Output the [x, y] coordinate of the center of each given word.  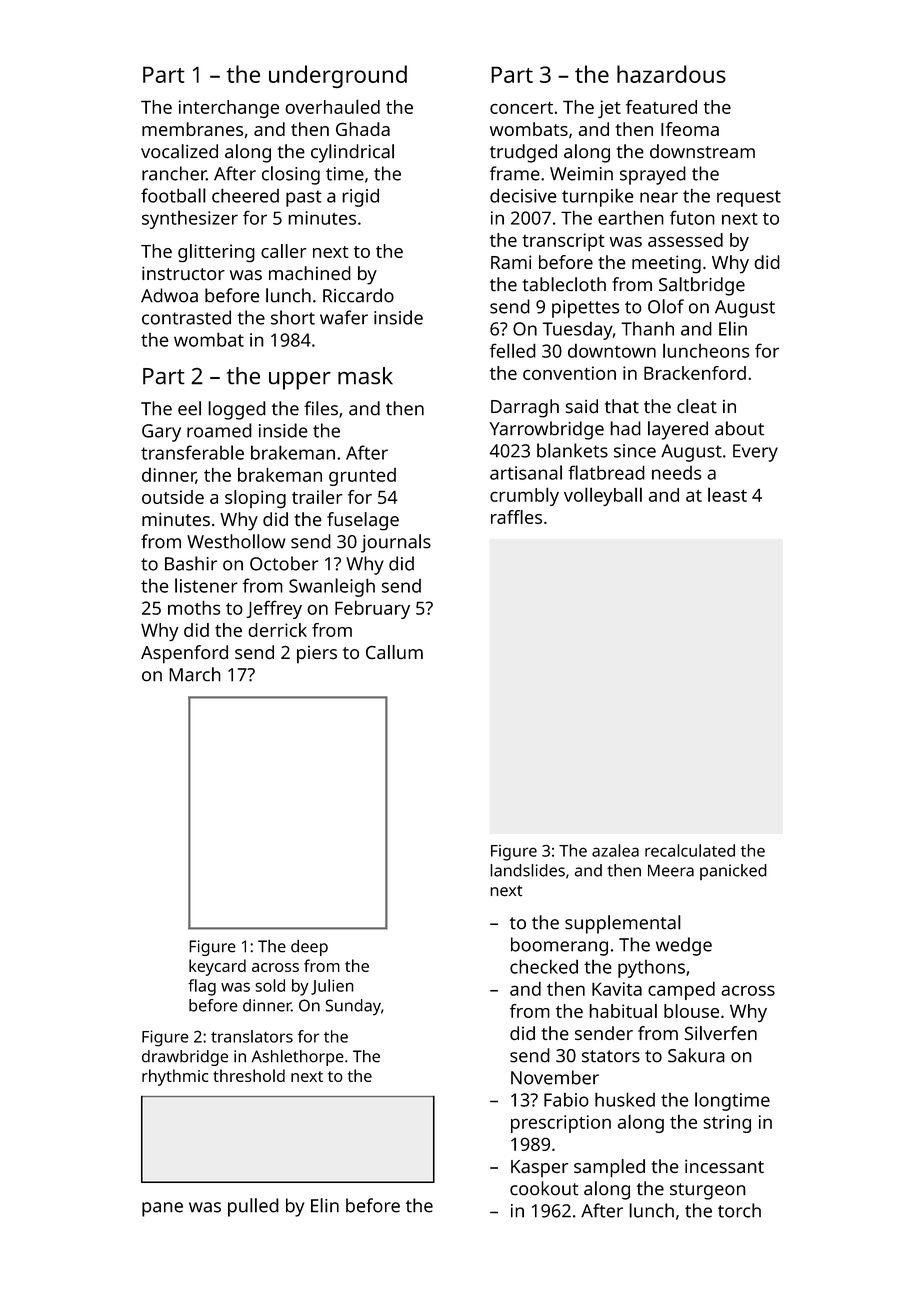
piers [317, 654]
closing [291, 175]
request [749, 198]
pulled [253, 1207]
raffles [516, 517]
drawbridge [185, 1058]
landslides [527, 870]
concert [521, 108]
